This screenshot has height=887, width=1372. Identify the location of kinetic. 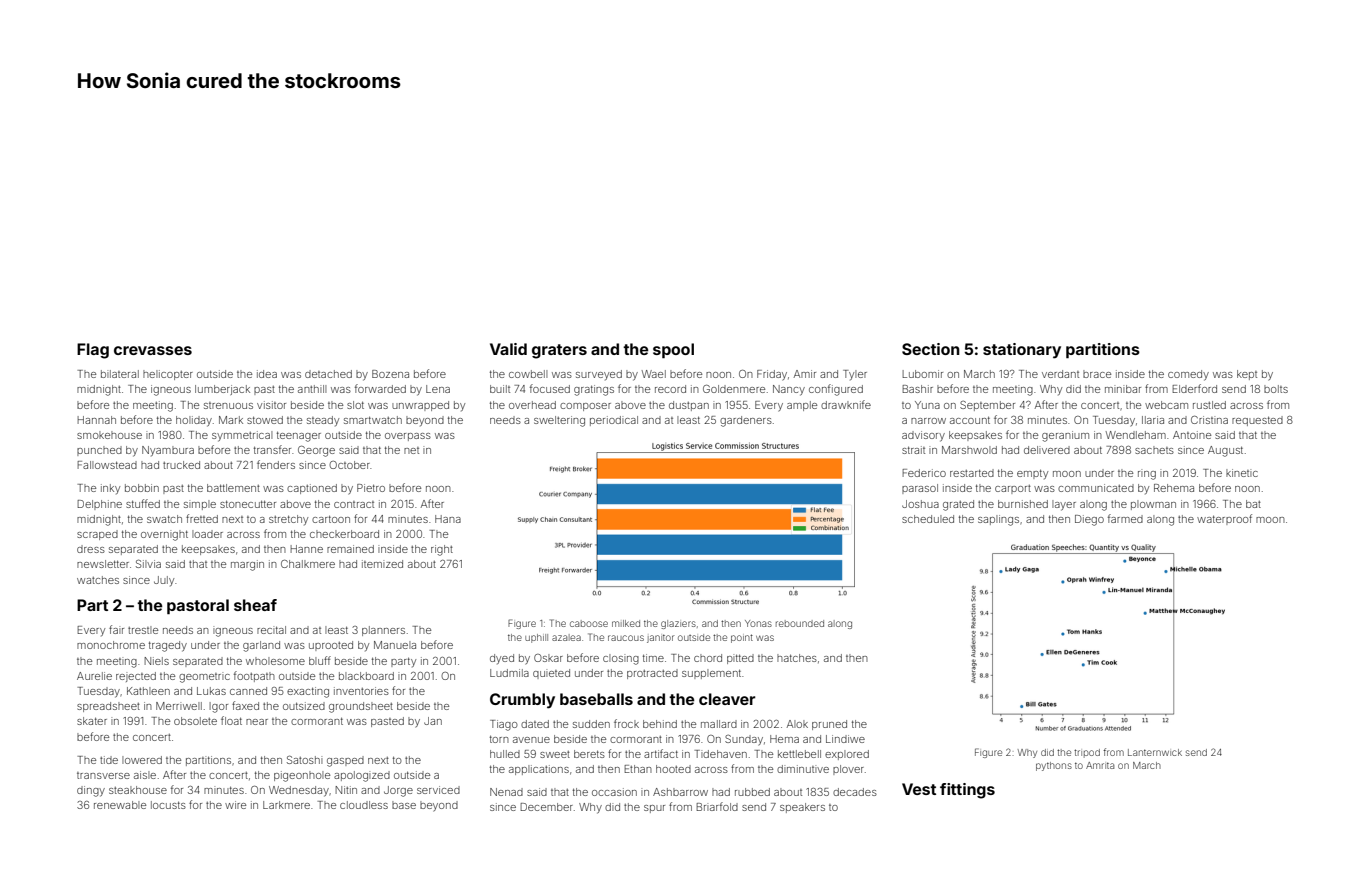
(1242, 473).
